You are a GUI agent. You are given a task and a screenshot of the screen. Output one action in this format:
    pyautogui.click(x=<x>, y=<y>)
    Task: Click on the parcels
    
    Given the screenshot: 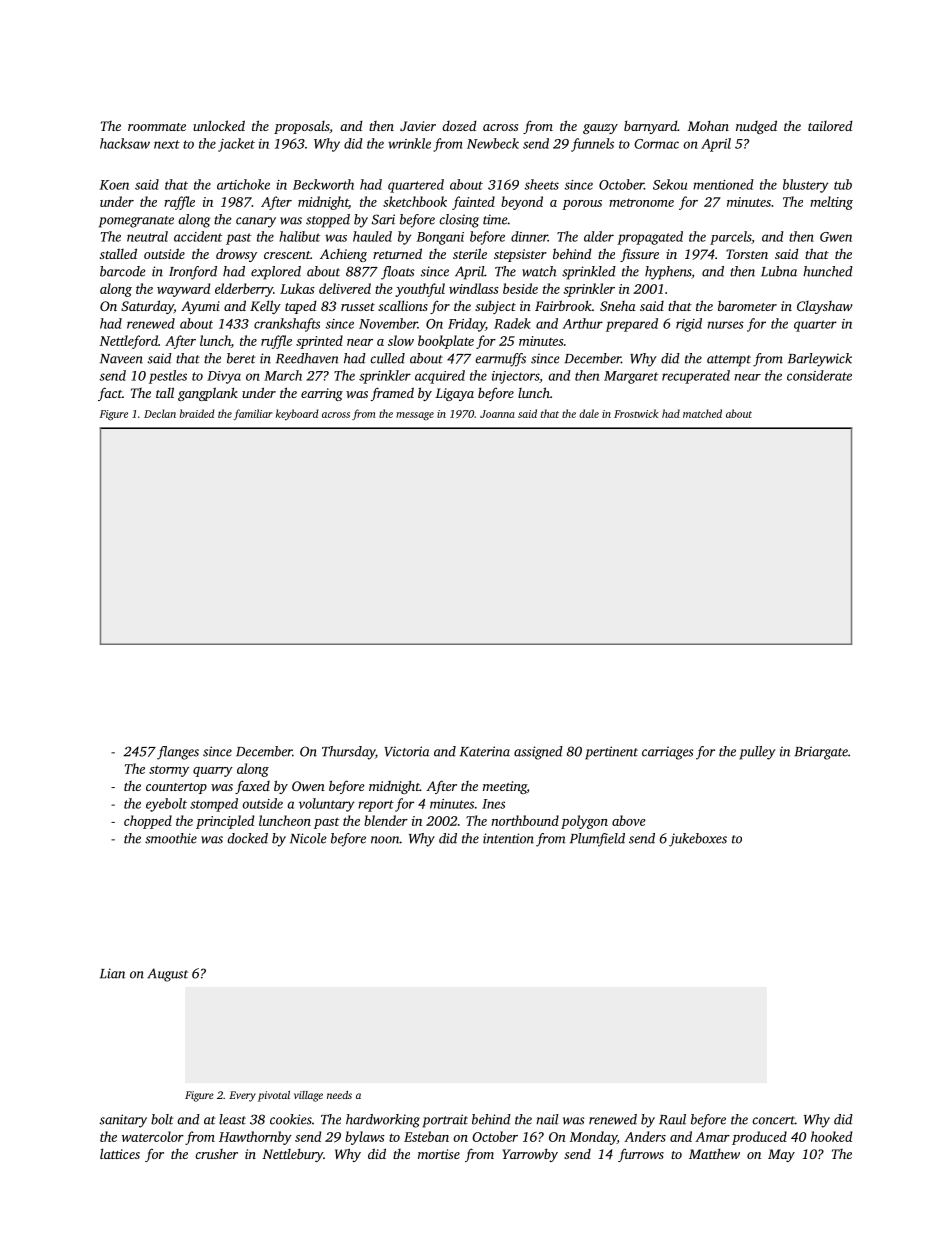 What is the action you would take?
    pyautogui.click(x=731, y=238)
